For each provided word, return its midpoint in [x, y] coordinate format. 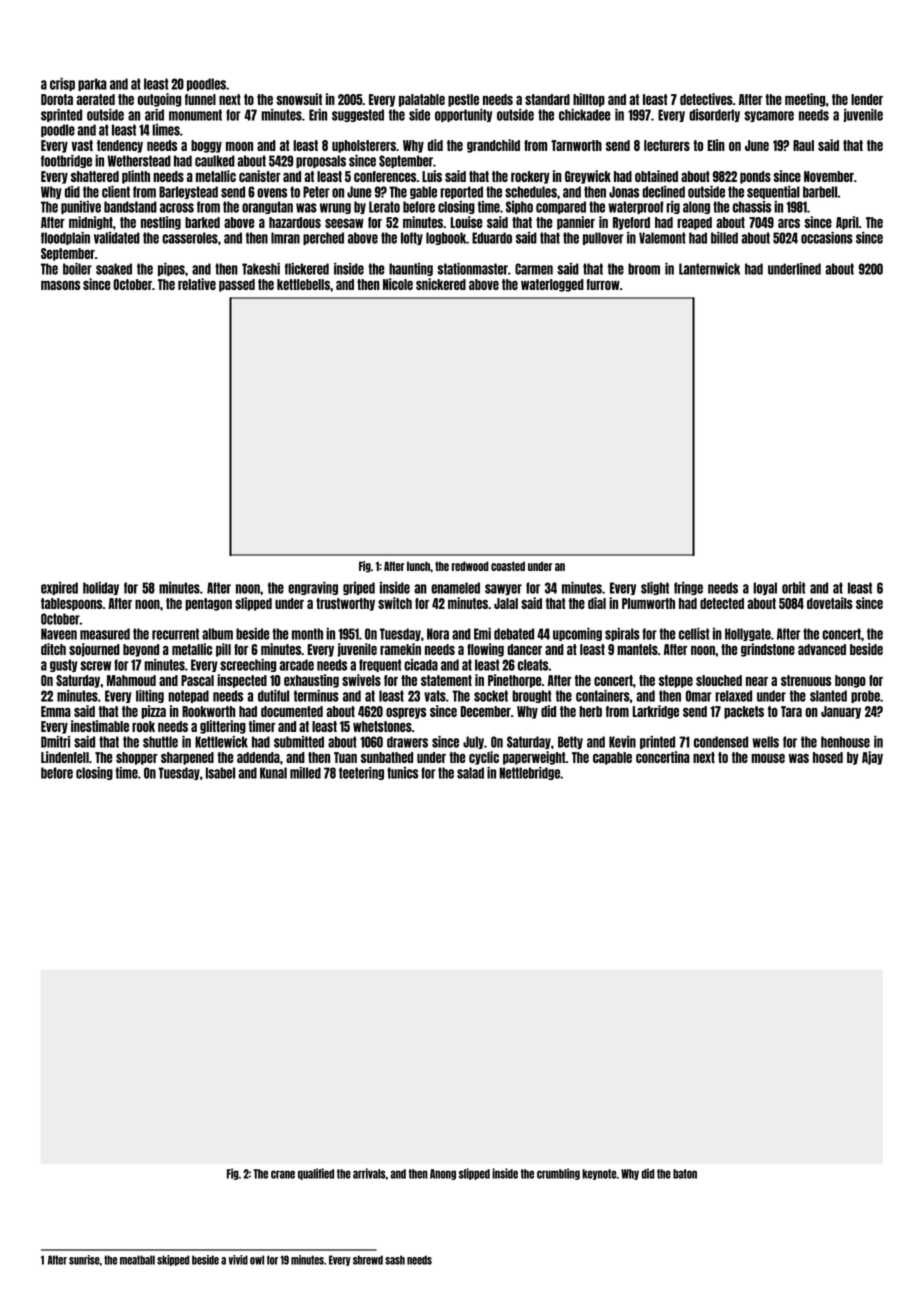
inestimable [100, 726]
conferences [385, 176]
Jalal [506, 603]
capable [612, 758]
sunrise [84, 1260]
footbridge [66, 161]
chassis [752, 207]
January [841, 712]
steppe [676, 681]
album [217, 634]
